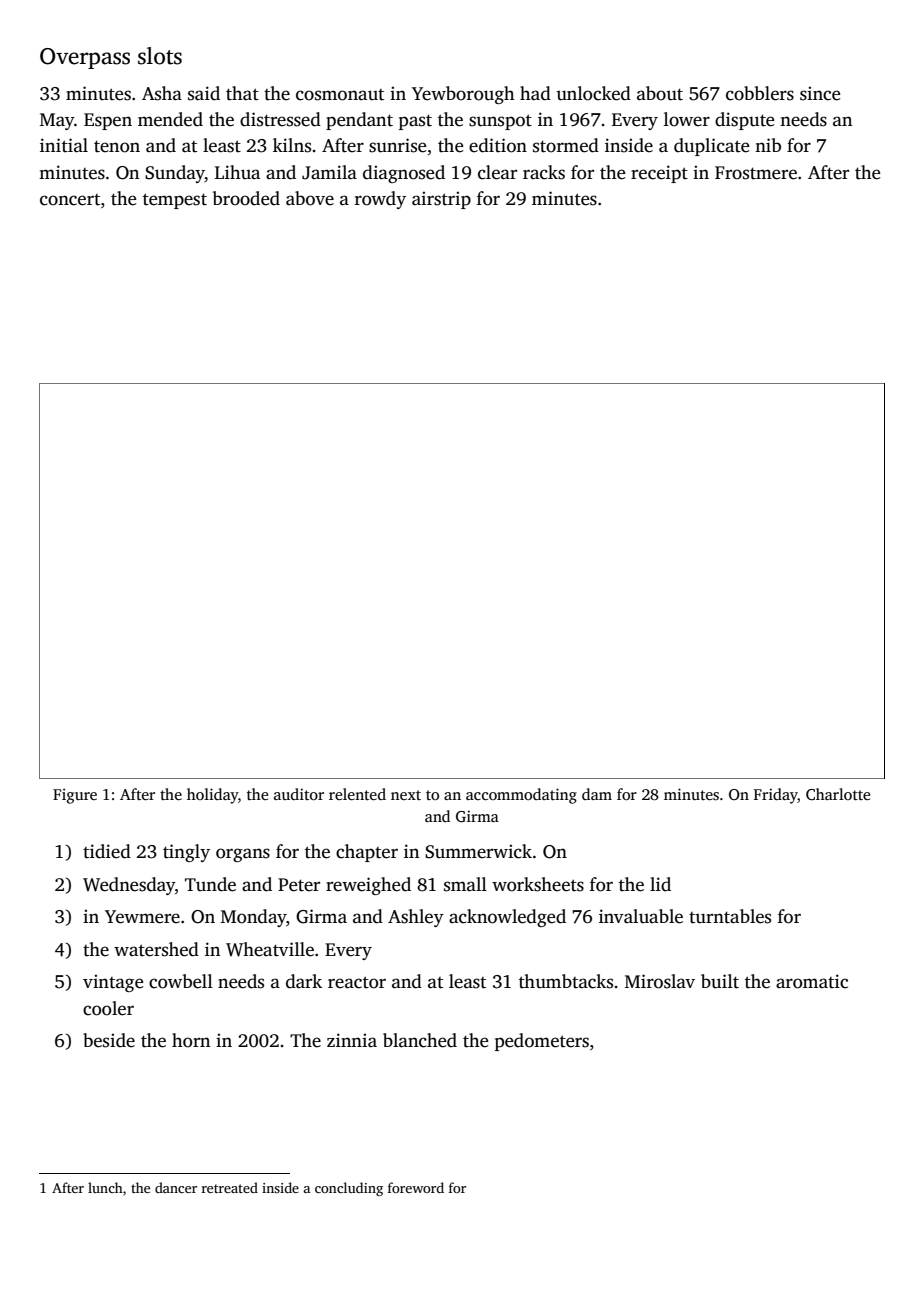  Describe the element at coordinates (463, 95) in the image. I see `Yewborough` at that location.
